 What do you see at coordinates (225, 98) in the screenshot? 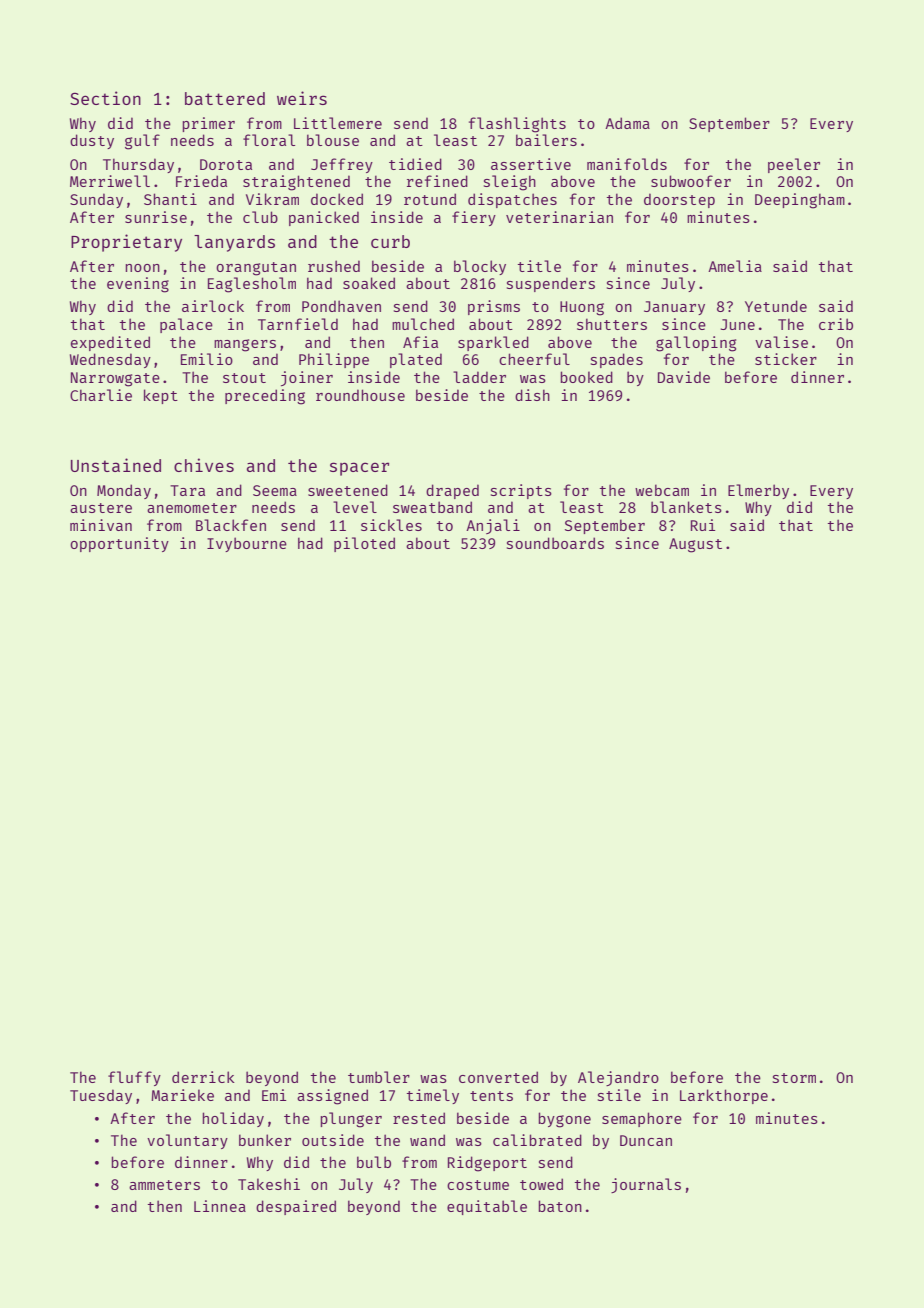
I see `battered` at bounding box center [225, 98].
